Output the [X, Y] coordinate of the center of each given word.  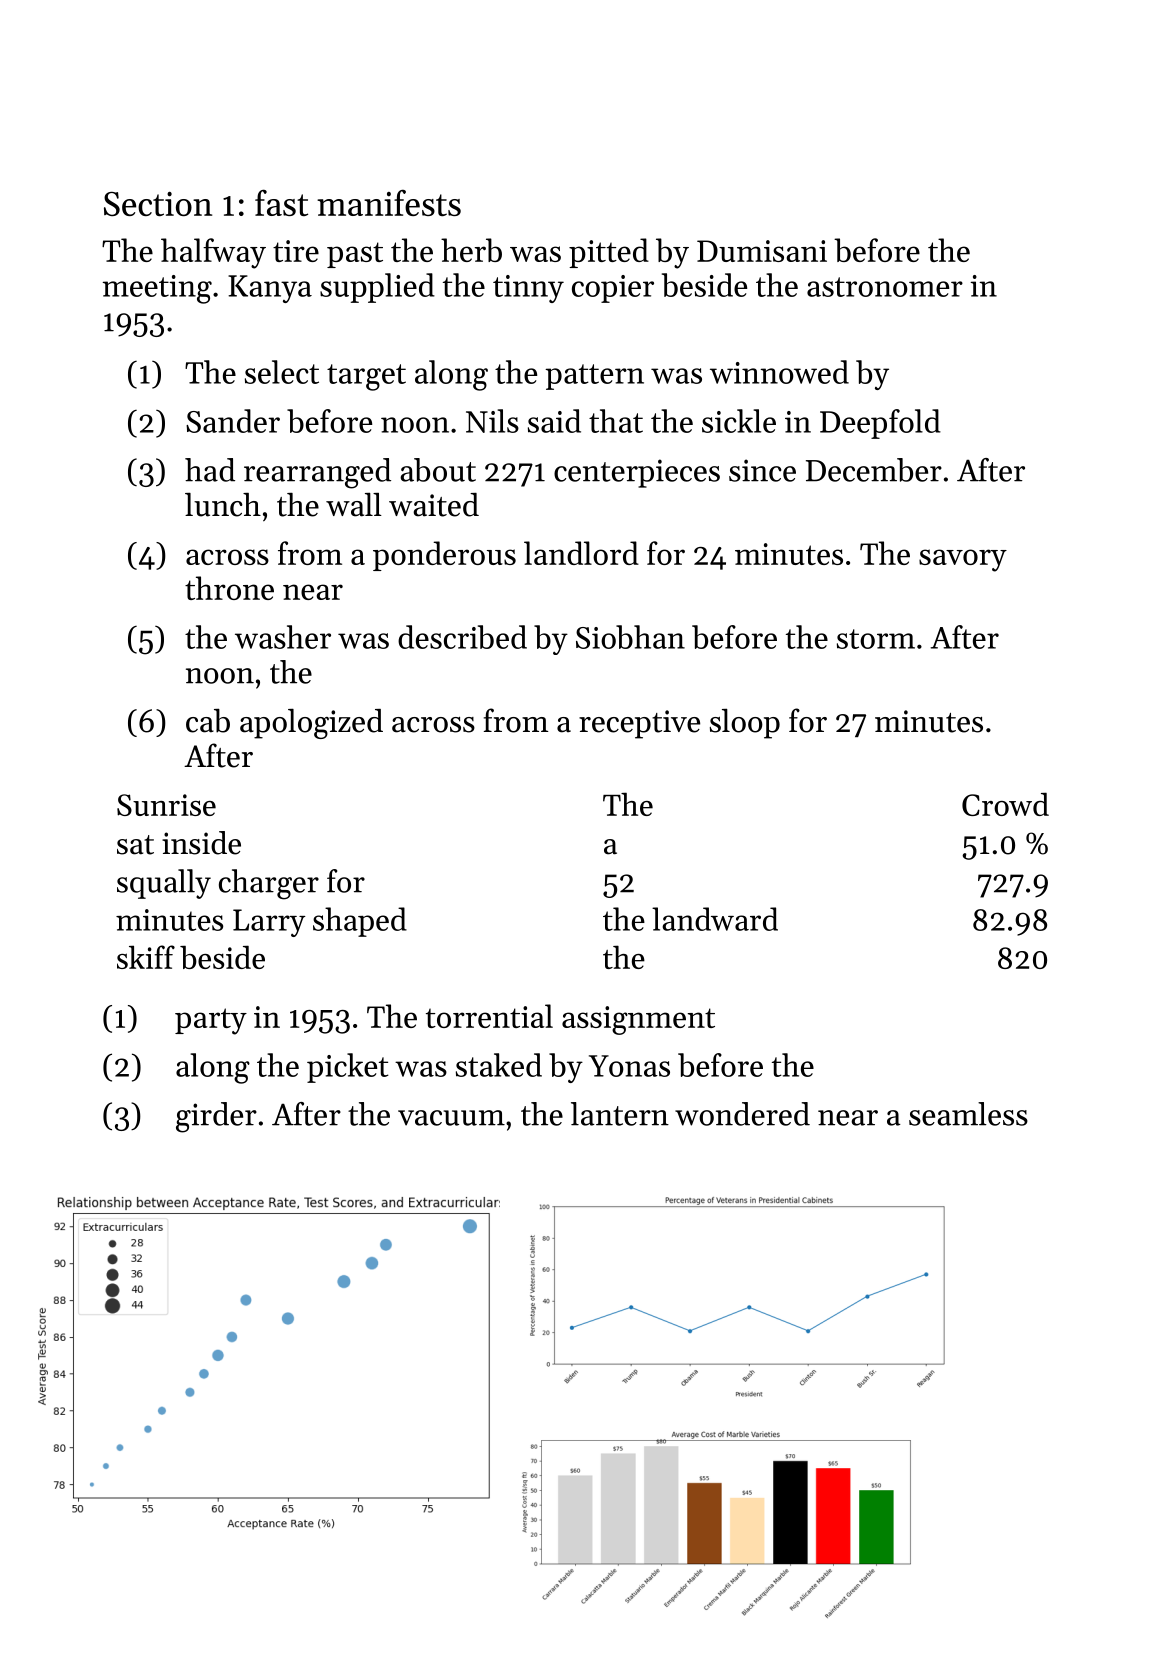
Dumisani [762, 251]
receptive [639, 724]
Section [158, 204]
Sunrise [166, 805]
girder [216, 1117]
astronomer [885, 287]
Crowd [1005, 804]
